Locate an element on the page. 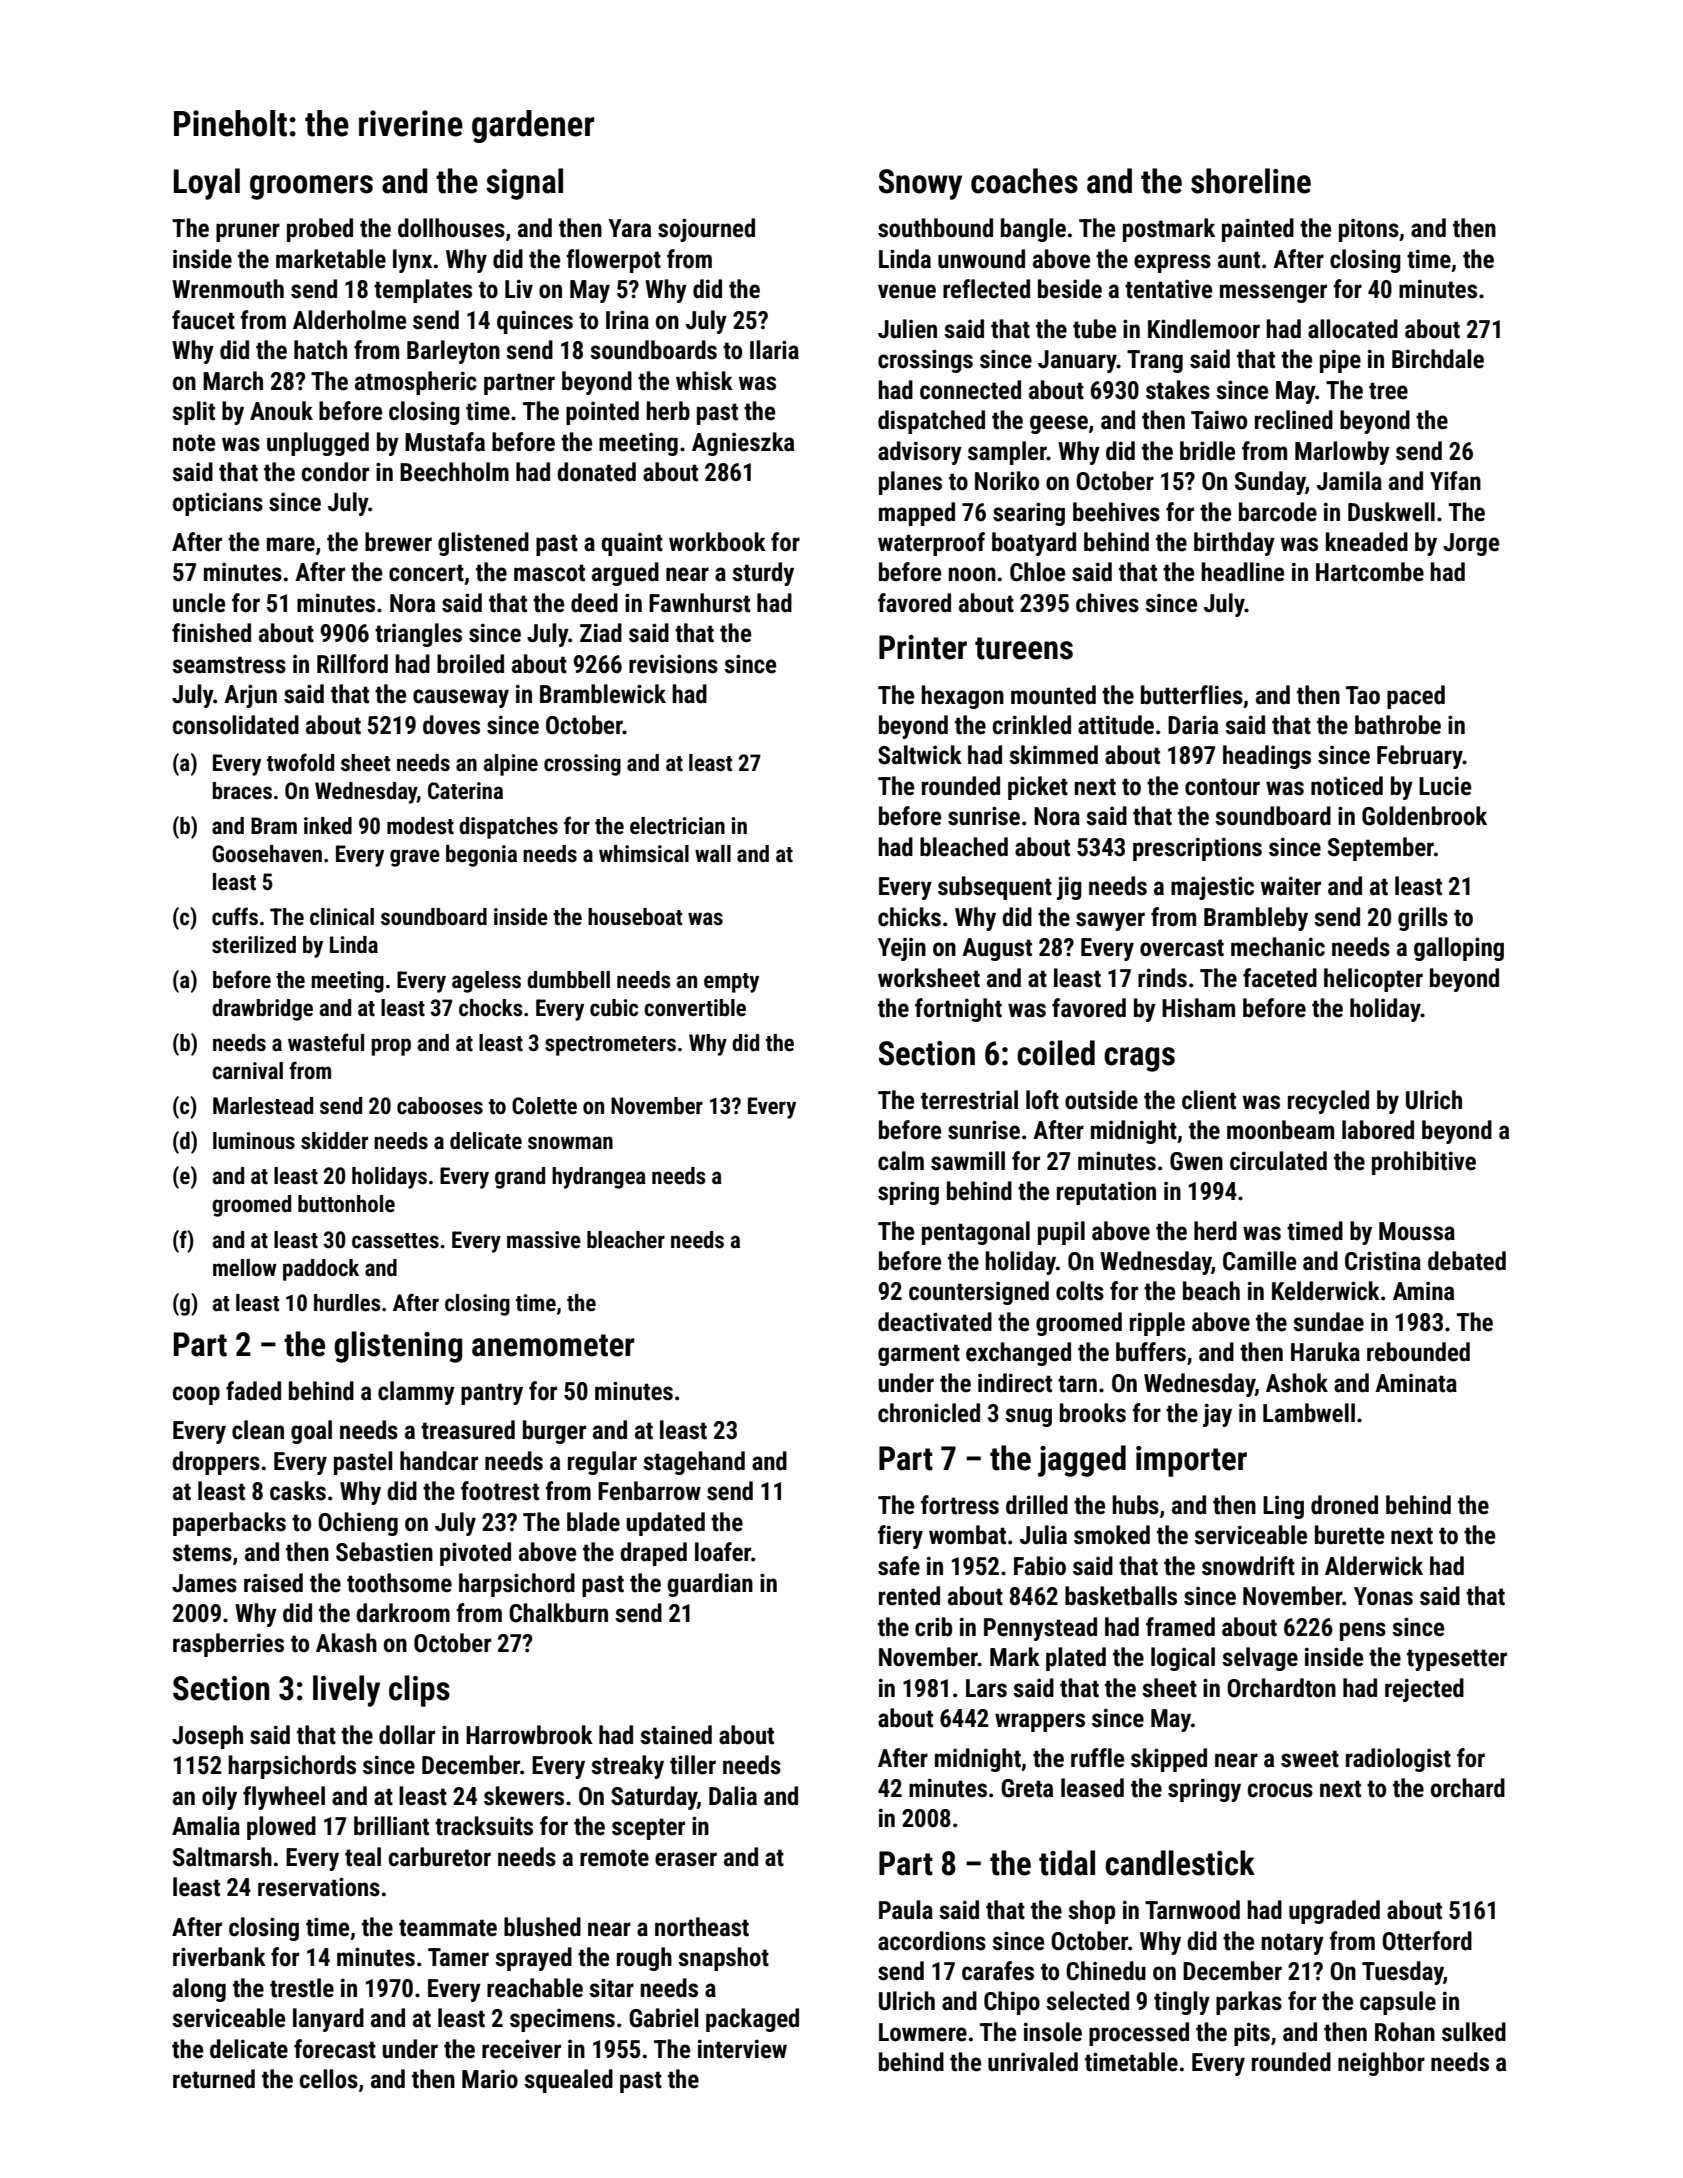 Image resolution: width=1683 pixels, height=2178 pixels. paced is located at coordinates (1416, 697).
